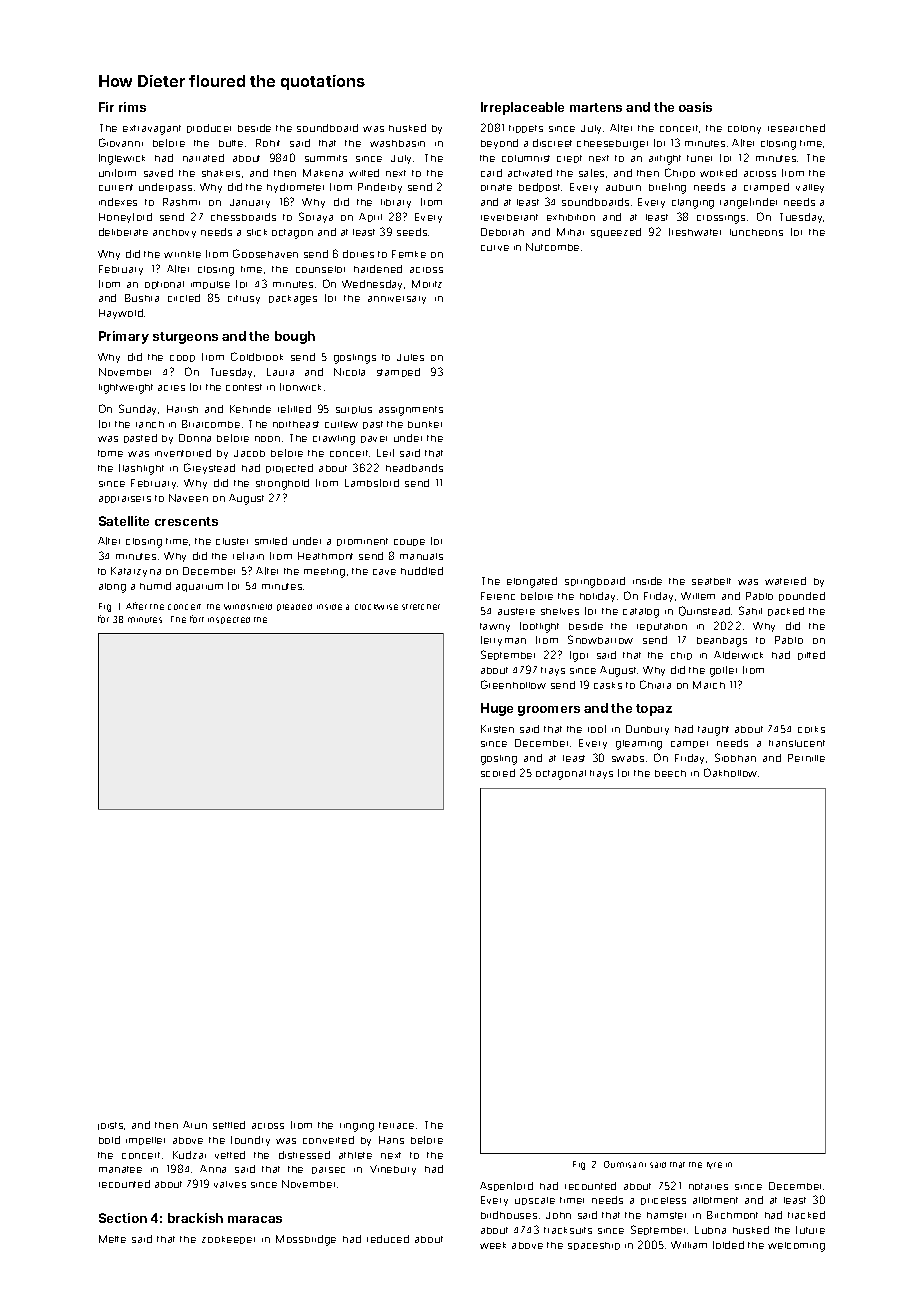  I want to click on Ferenc, so click(498, 596).
